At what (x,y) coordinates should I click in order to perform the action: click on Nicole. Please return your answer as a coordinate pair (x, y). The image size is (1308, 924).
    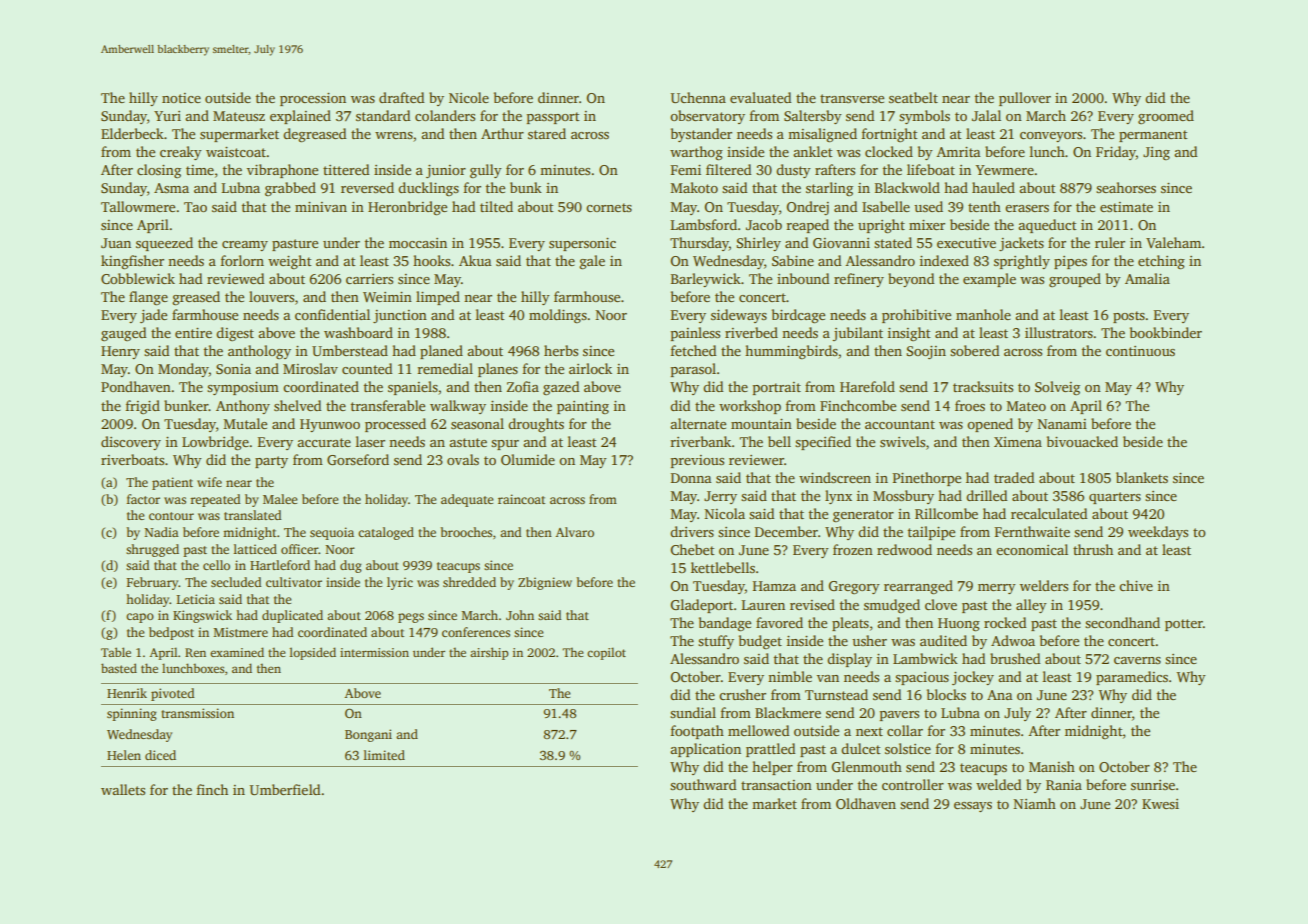
    Looking at the image, I should click on (469, 97).
